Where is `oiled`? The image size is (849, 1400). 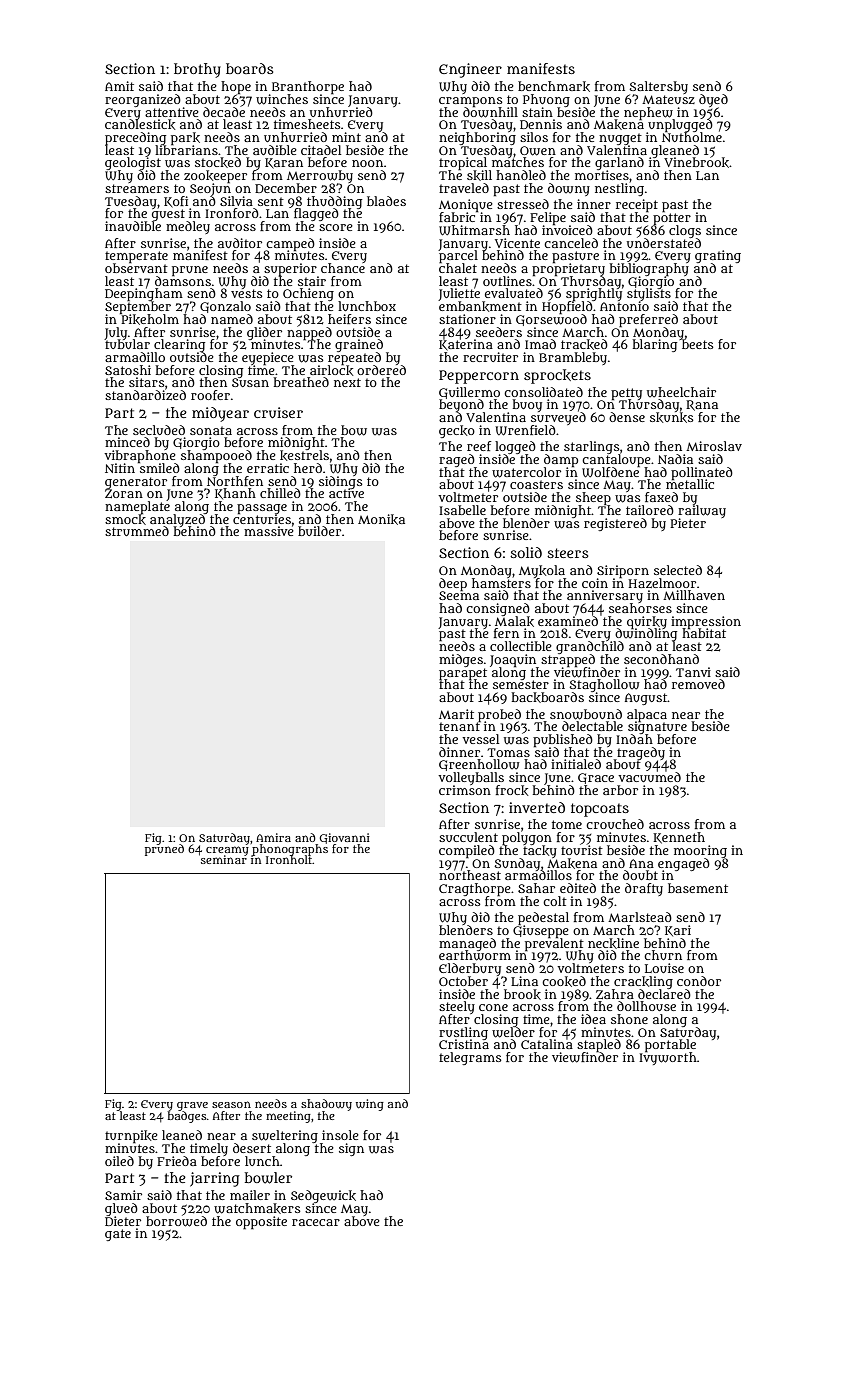 oiled is located at coordinates (119, 1161).
